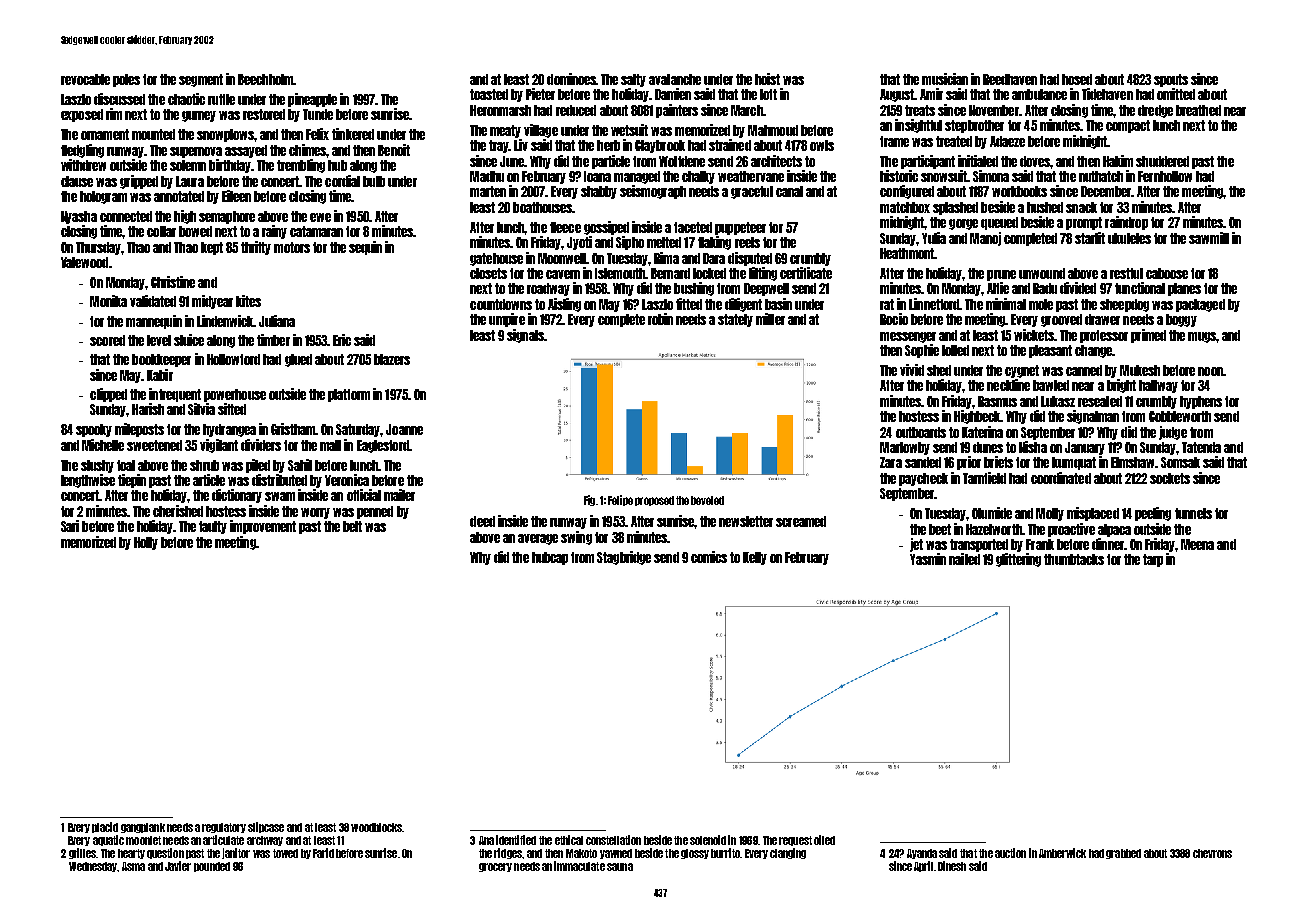 The height and width of the page is (924, 1308). I want to click on breathed, so click(1198, 110).
